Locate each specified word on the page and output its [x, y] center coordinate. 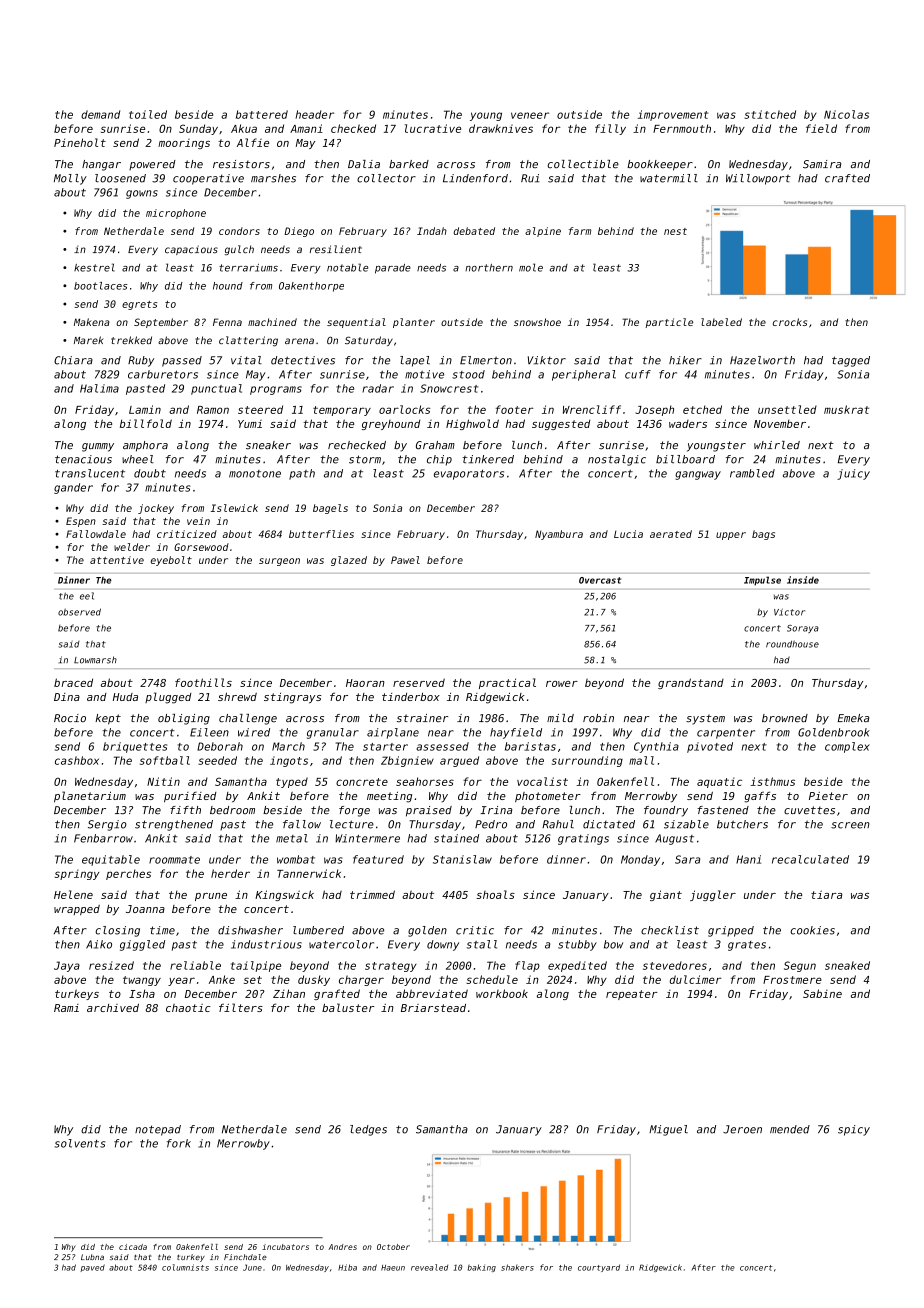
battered [262, 114]
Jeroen [742, 1129]
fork [179, 1143]
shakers [517, 1267]
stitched [770, 114]
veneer [530, 115]
